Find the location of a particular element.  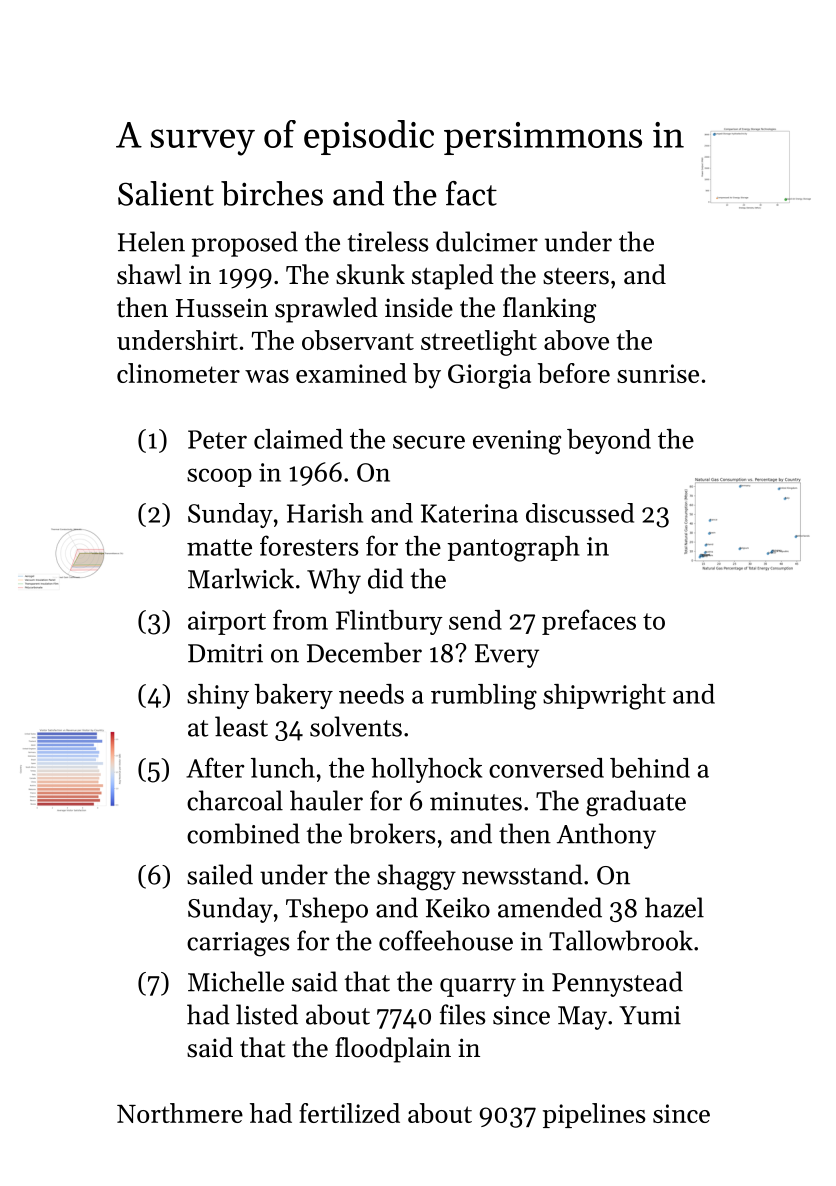

pipelines is located at coordinates (594, 1115).
